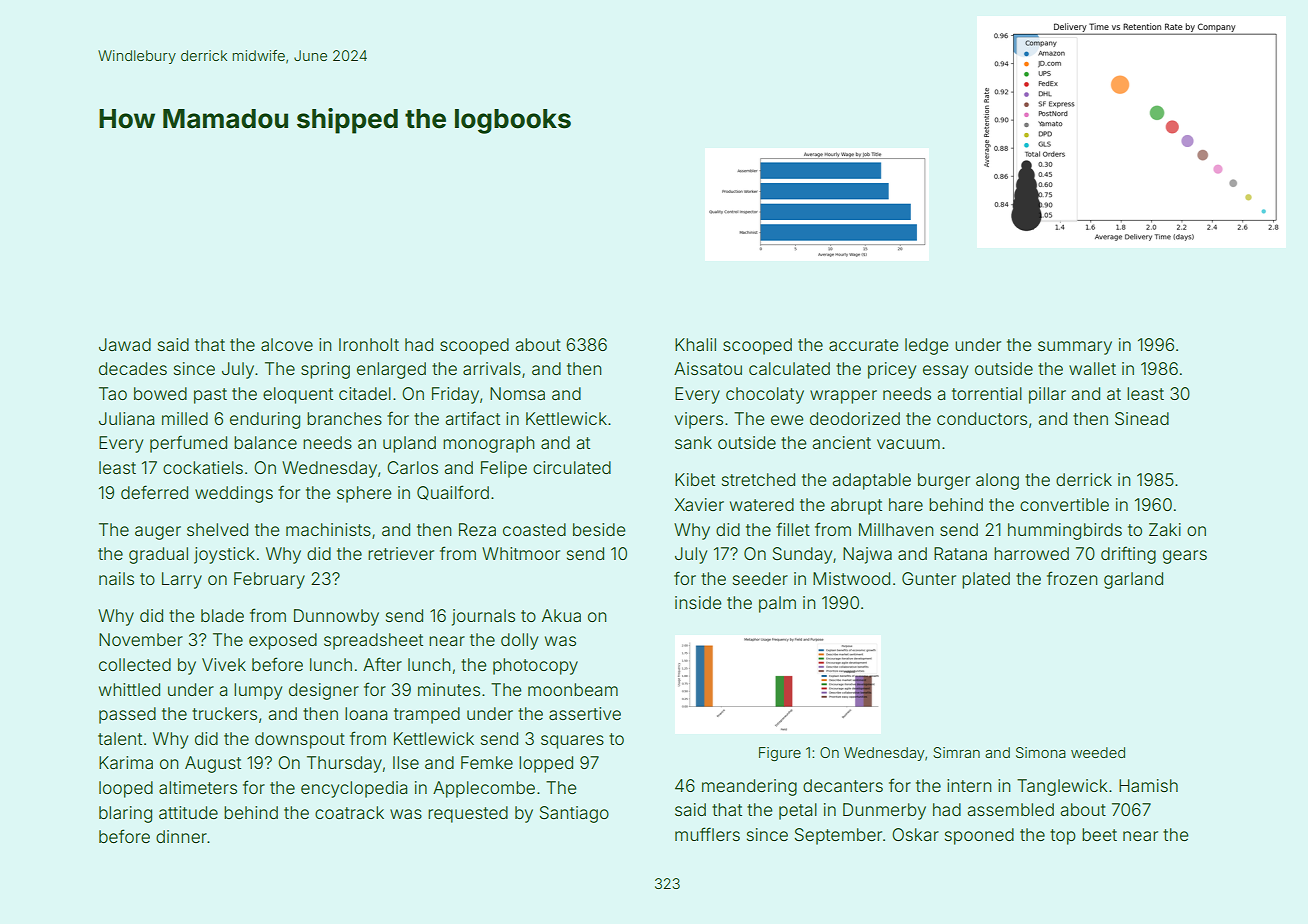  Describe the element at coordinates (535, 666) in the page. I see `photocopy` at that location.
